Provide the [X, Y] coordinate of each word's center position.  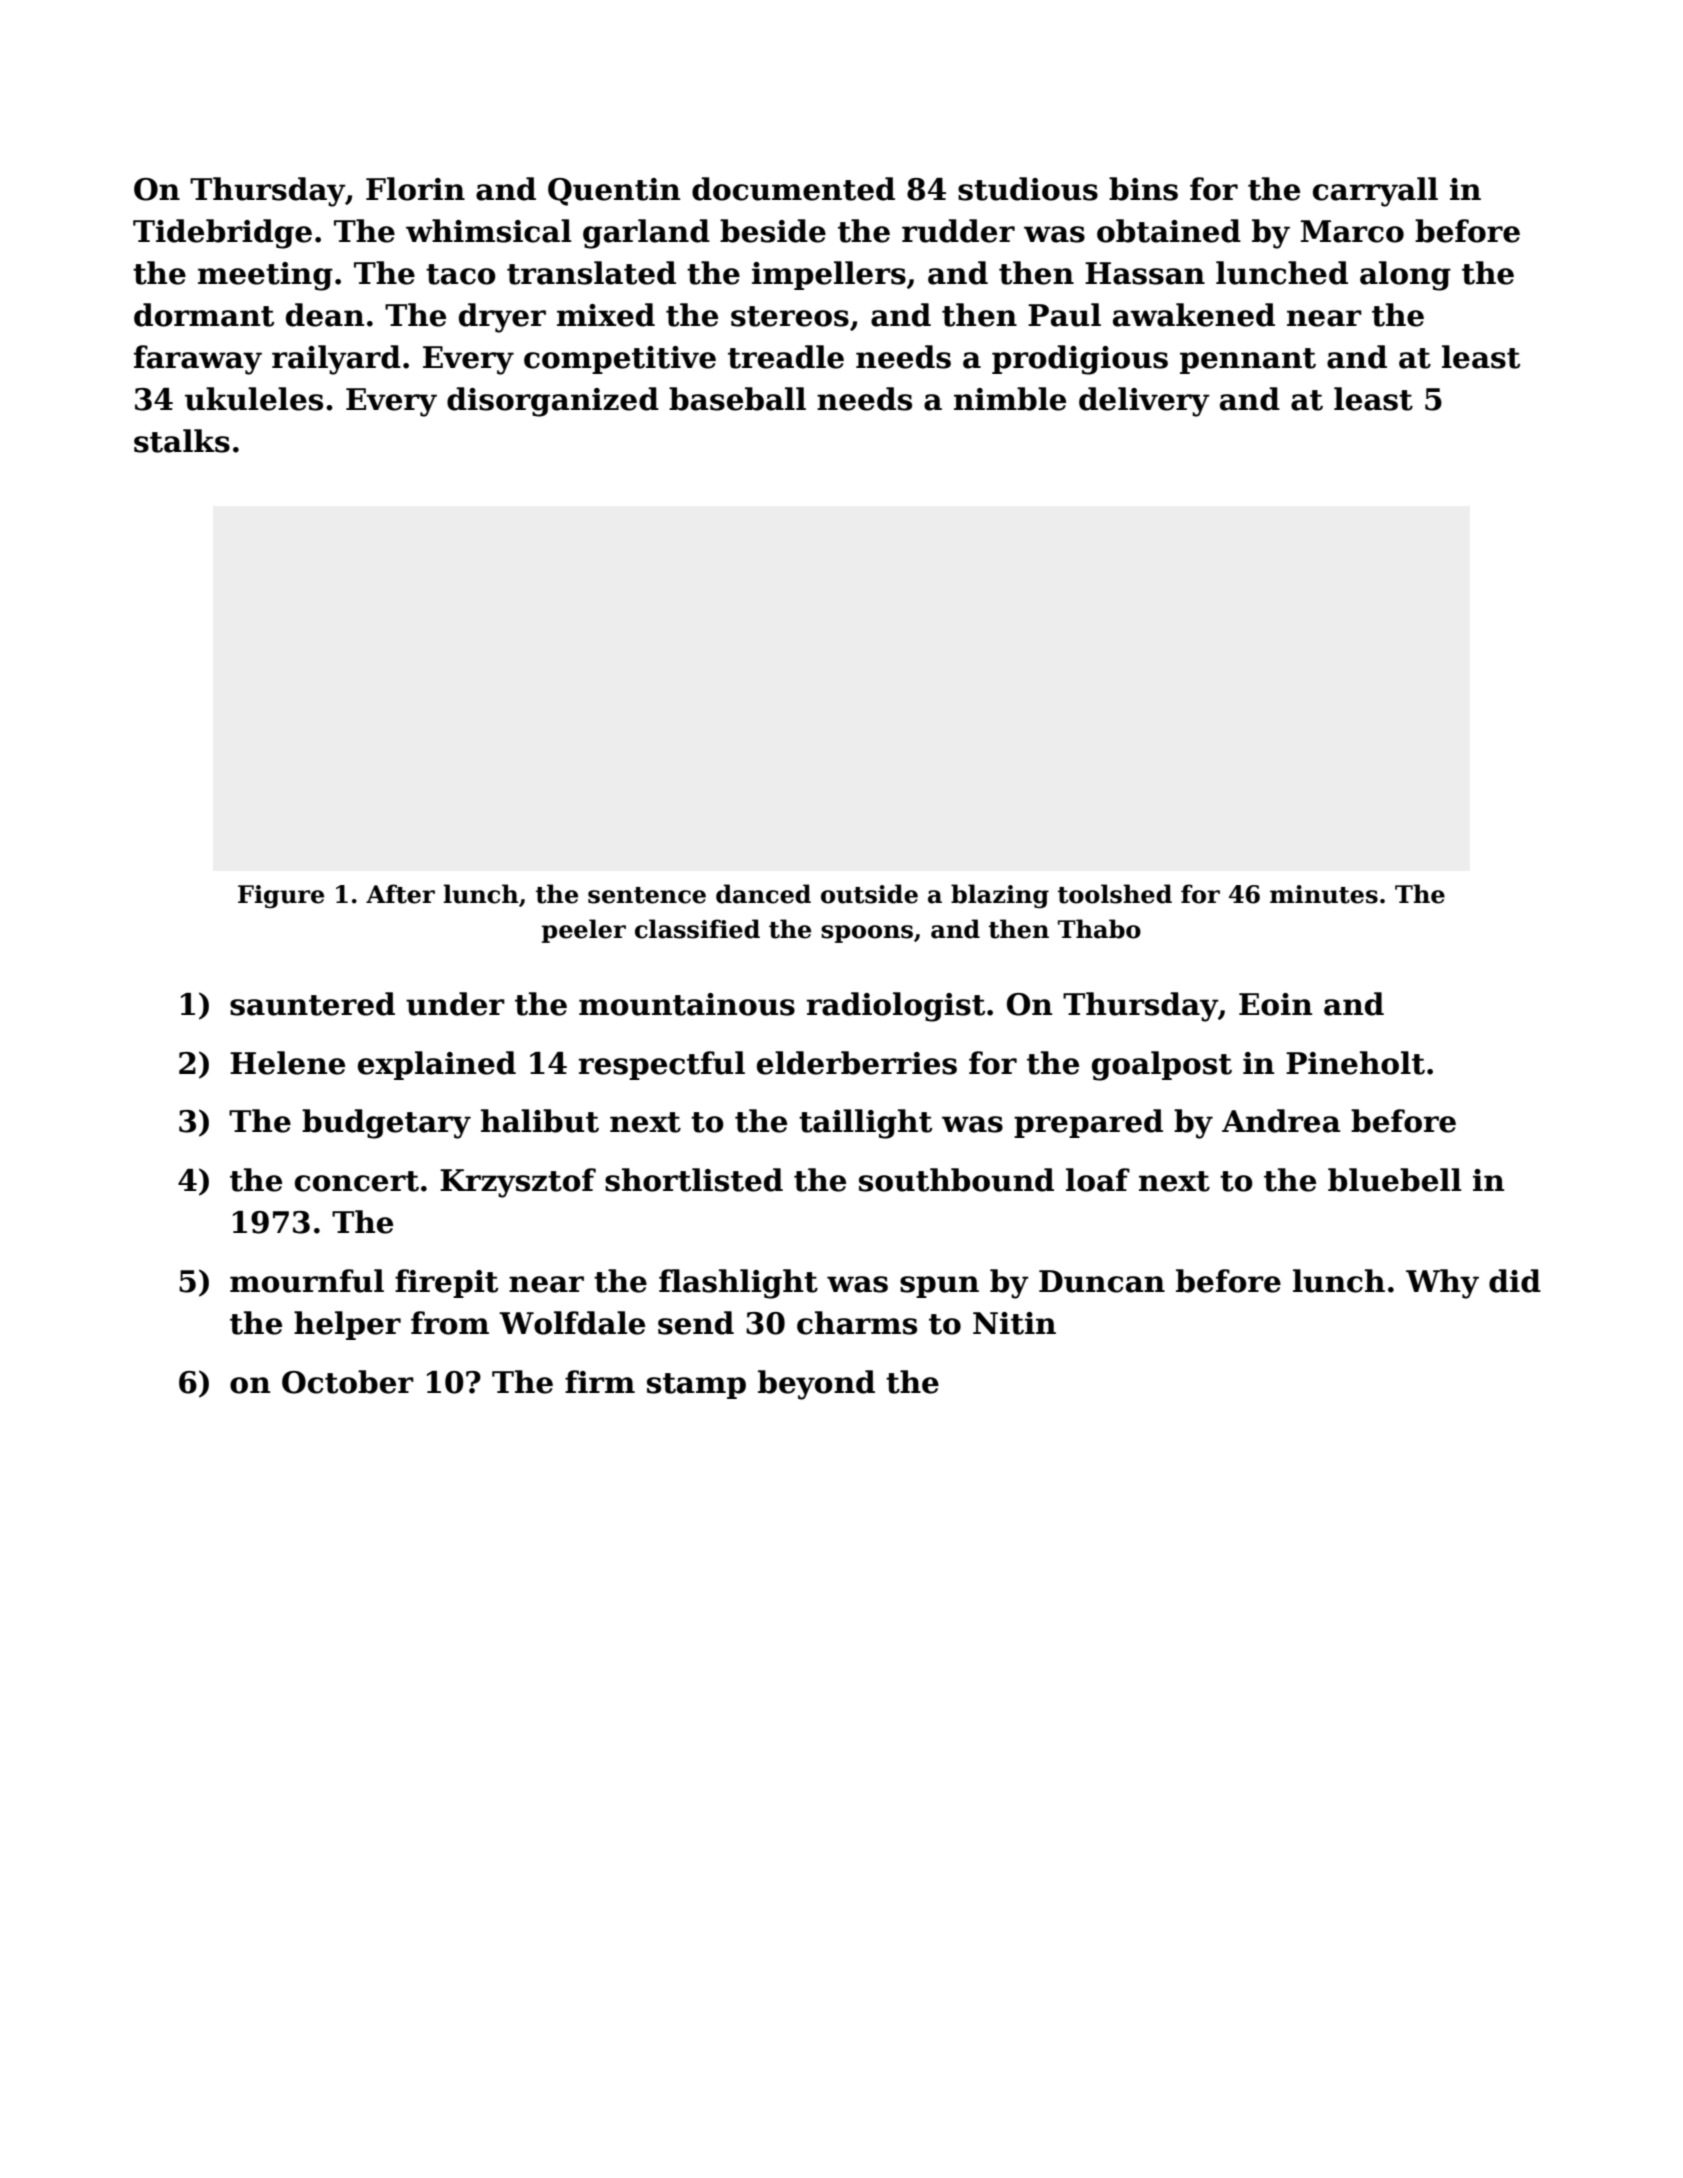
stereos [790, 316]
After [400, 894]
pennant [1248, 361]
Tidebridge [222, 234]
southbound [956, 1180]
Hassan [1145, 273]
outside [869, 894]
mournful [307, 1281]
